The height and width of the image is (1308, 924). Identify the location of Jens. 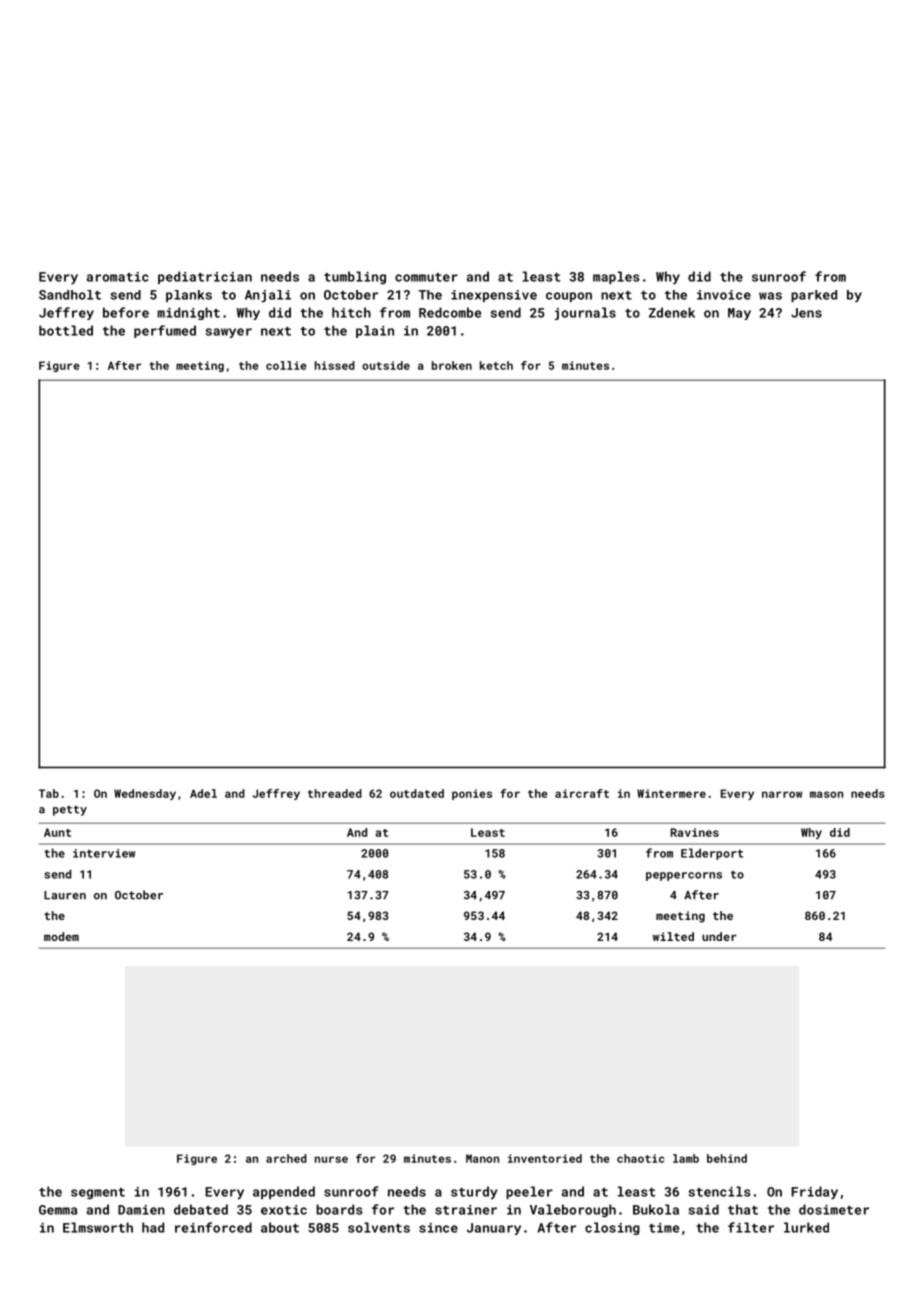
(806, 313).
